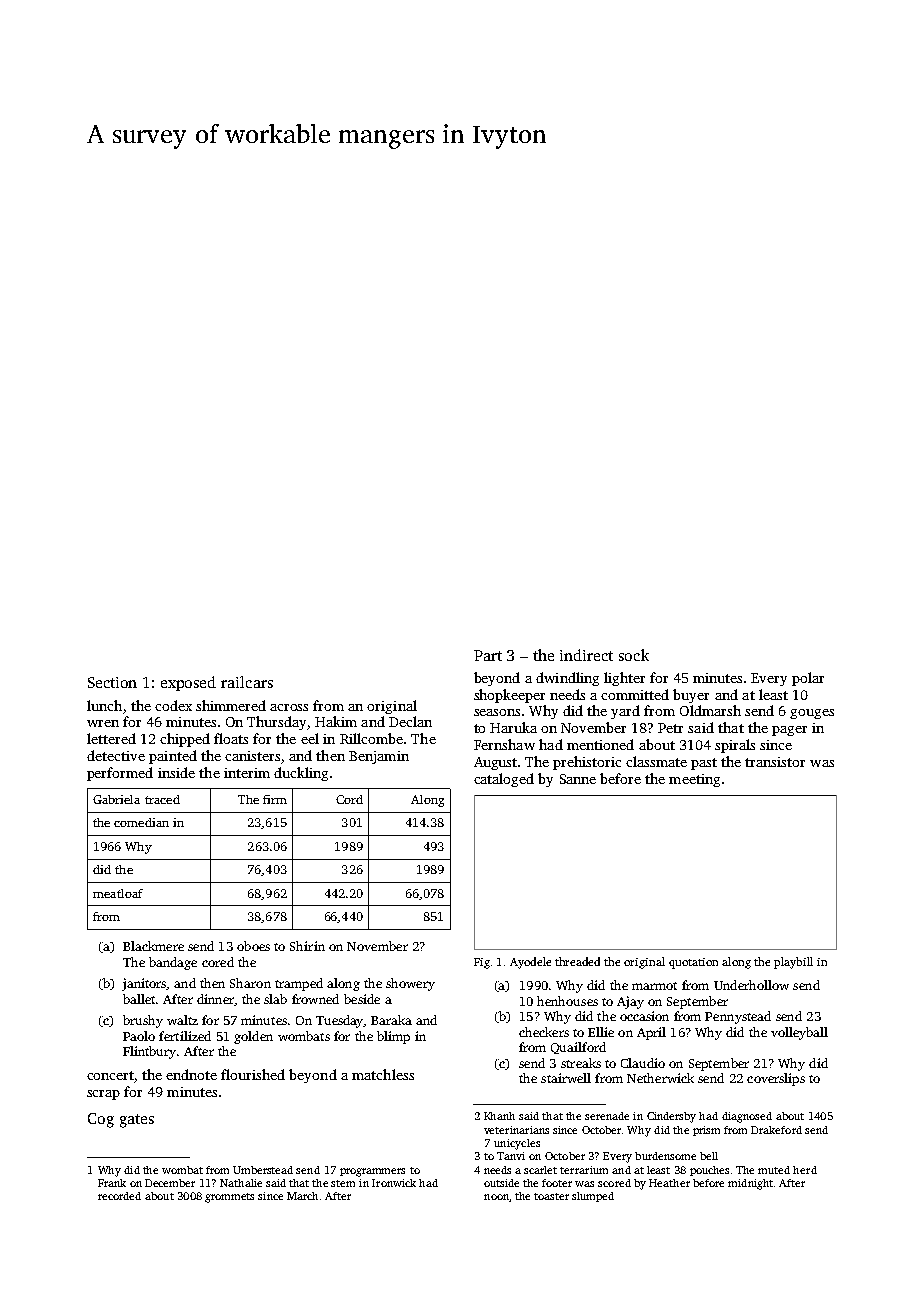 This screenshot has width=924, height=1308. What do you see at coordinates (499, 1116) in the screenshot?
I see `Khanh` at bounding box center [499, 1116].
